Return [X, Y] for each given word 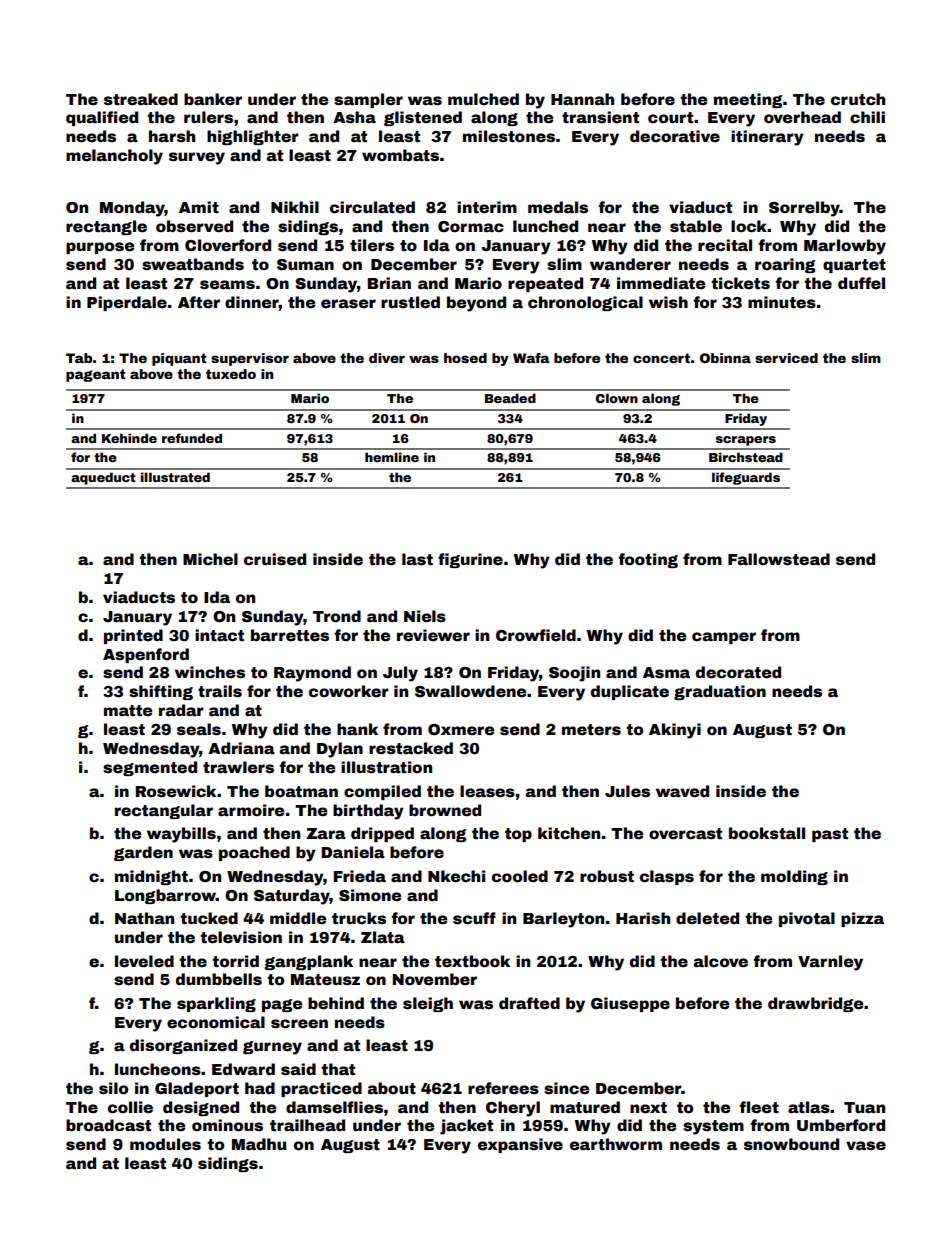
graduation [720, 692]
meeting [748, 100]
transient [600, 117]
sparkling [216, 1004]
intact [219, 635]
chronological [585, 303]
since [566, 1088]
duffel [861, 283]
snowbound [791, 1144]
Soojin [574, 674]
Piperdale [127, 303]
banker [213, 99]
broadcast [108, 1125]
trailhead [307, 1125]
